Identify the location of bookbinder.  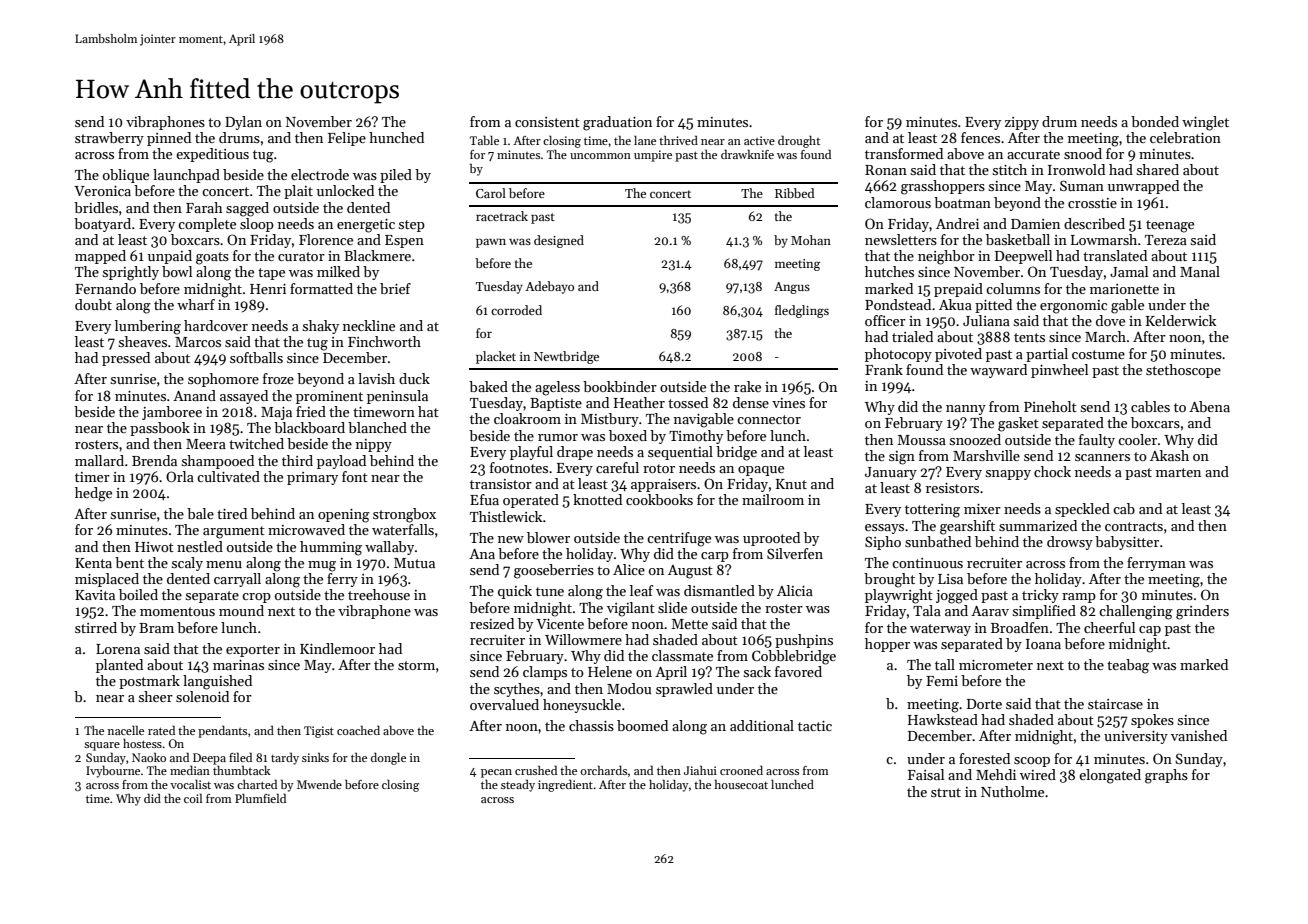
(620, 386).
